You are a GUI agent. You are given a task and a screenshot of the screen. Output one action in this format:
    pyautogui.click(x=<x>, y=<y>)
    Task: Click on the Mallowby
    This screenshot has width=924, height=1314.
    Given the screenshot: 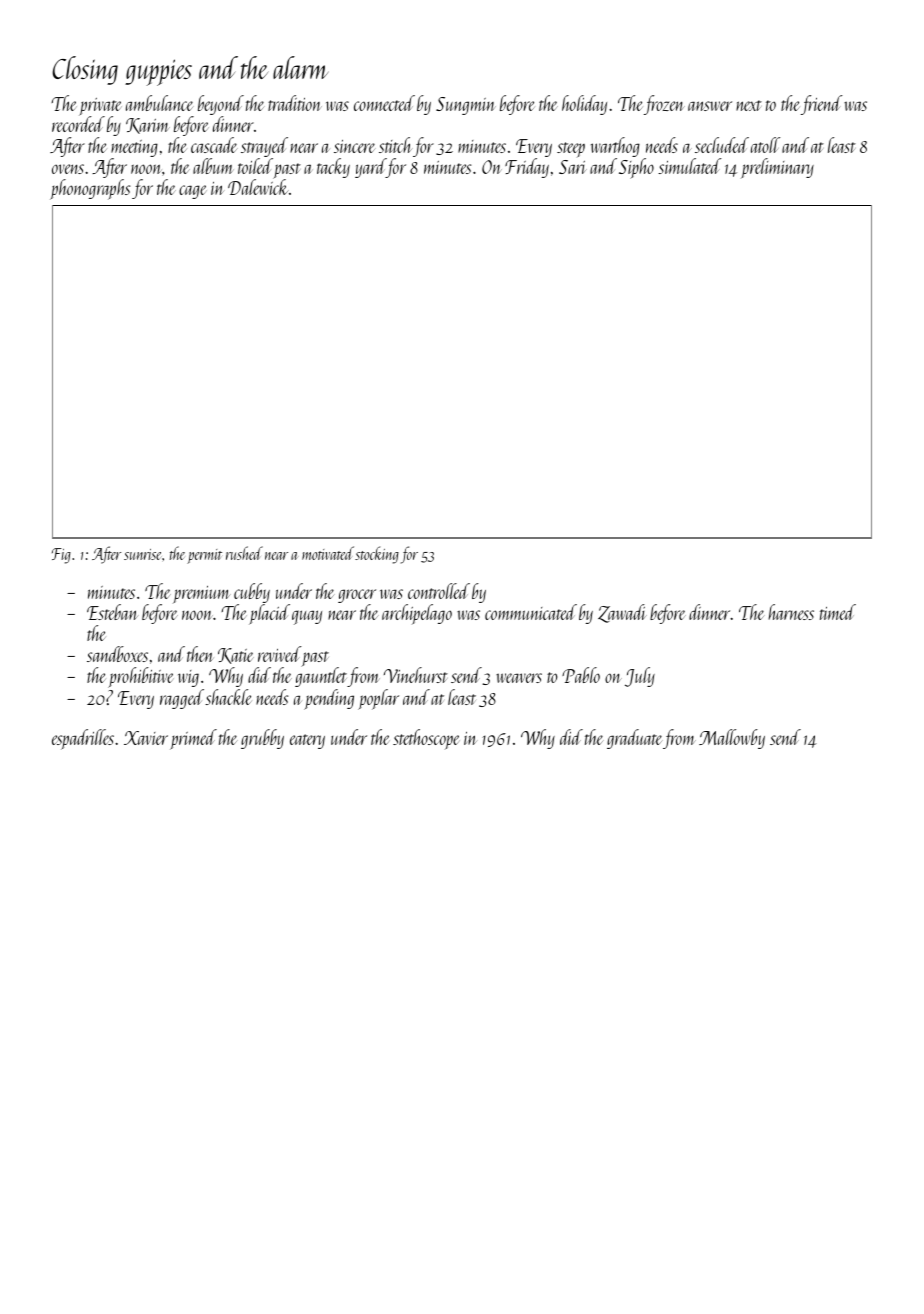 What is the action you would take?
    pyautogui.click(x=732, y=739)
